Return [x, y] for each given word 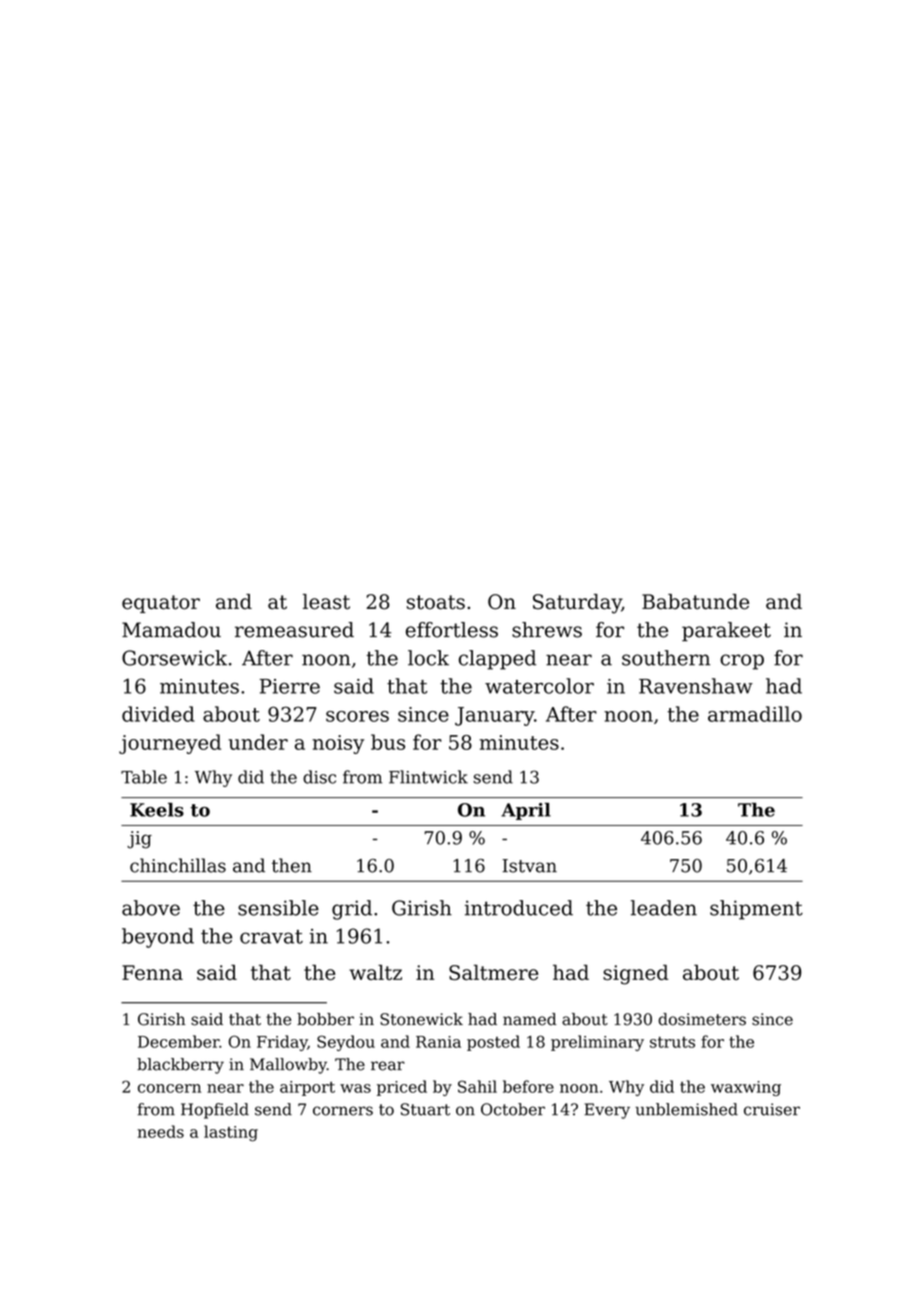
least [326, 602]
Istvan [529, 866]
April [526, 811]
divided [158, 714]
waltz [375, 972]
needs [161, 1131]
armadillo [755, 714]
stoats [436, 602]
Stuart [425, 1109]
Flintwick [428, 777]
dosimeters [702, 1019]
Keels [157, 810]
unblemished [686, 1109]
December [178, 1041]
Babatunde [695, 602]
